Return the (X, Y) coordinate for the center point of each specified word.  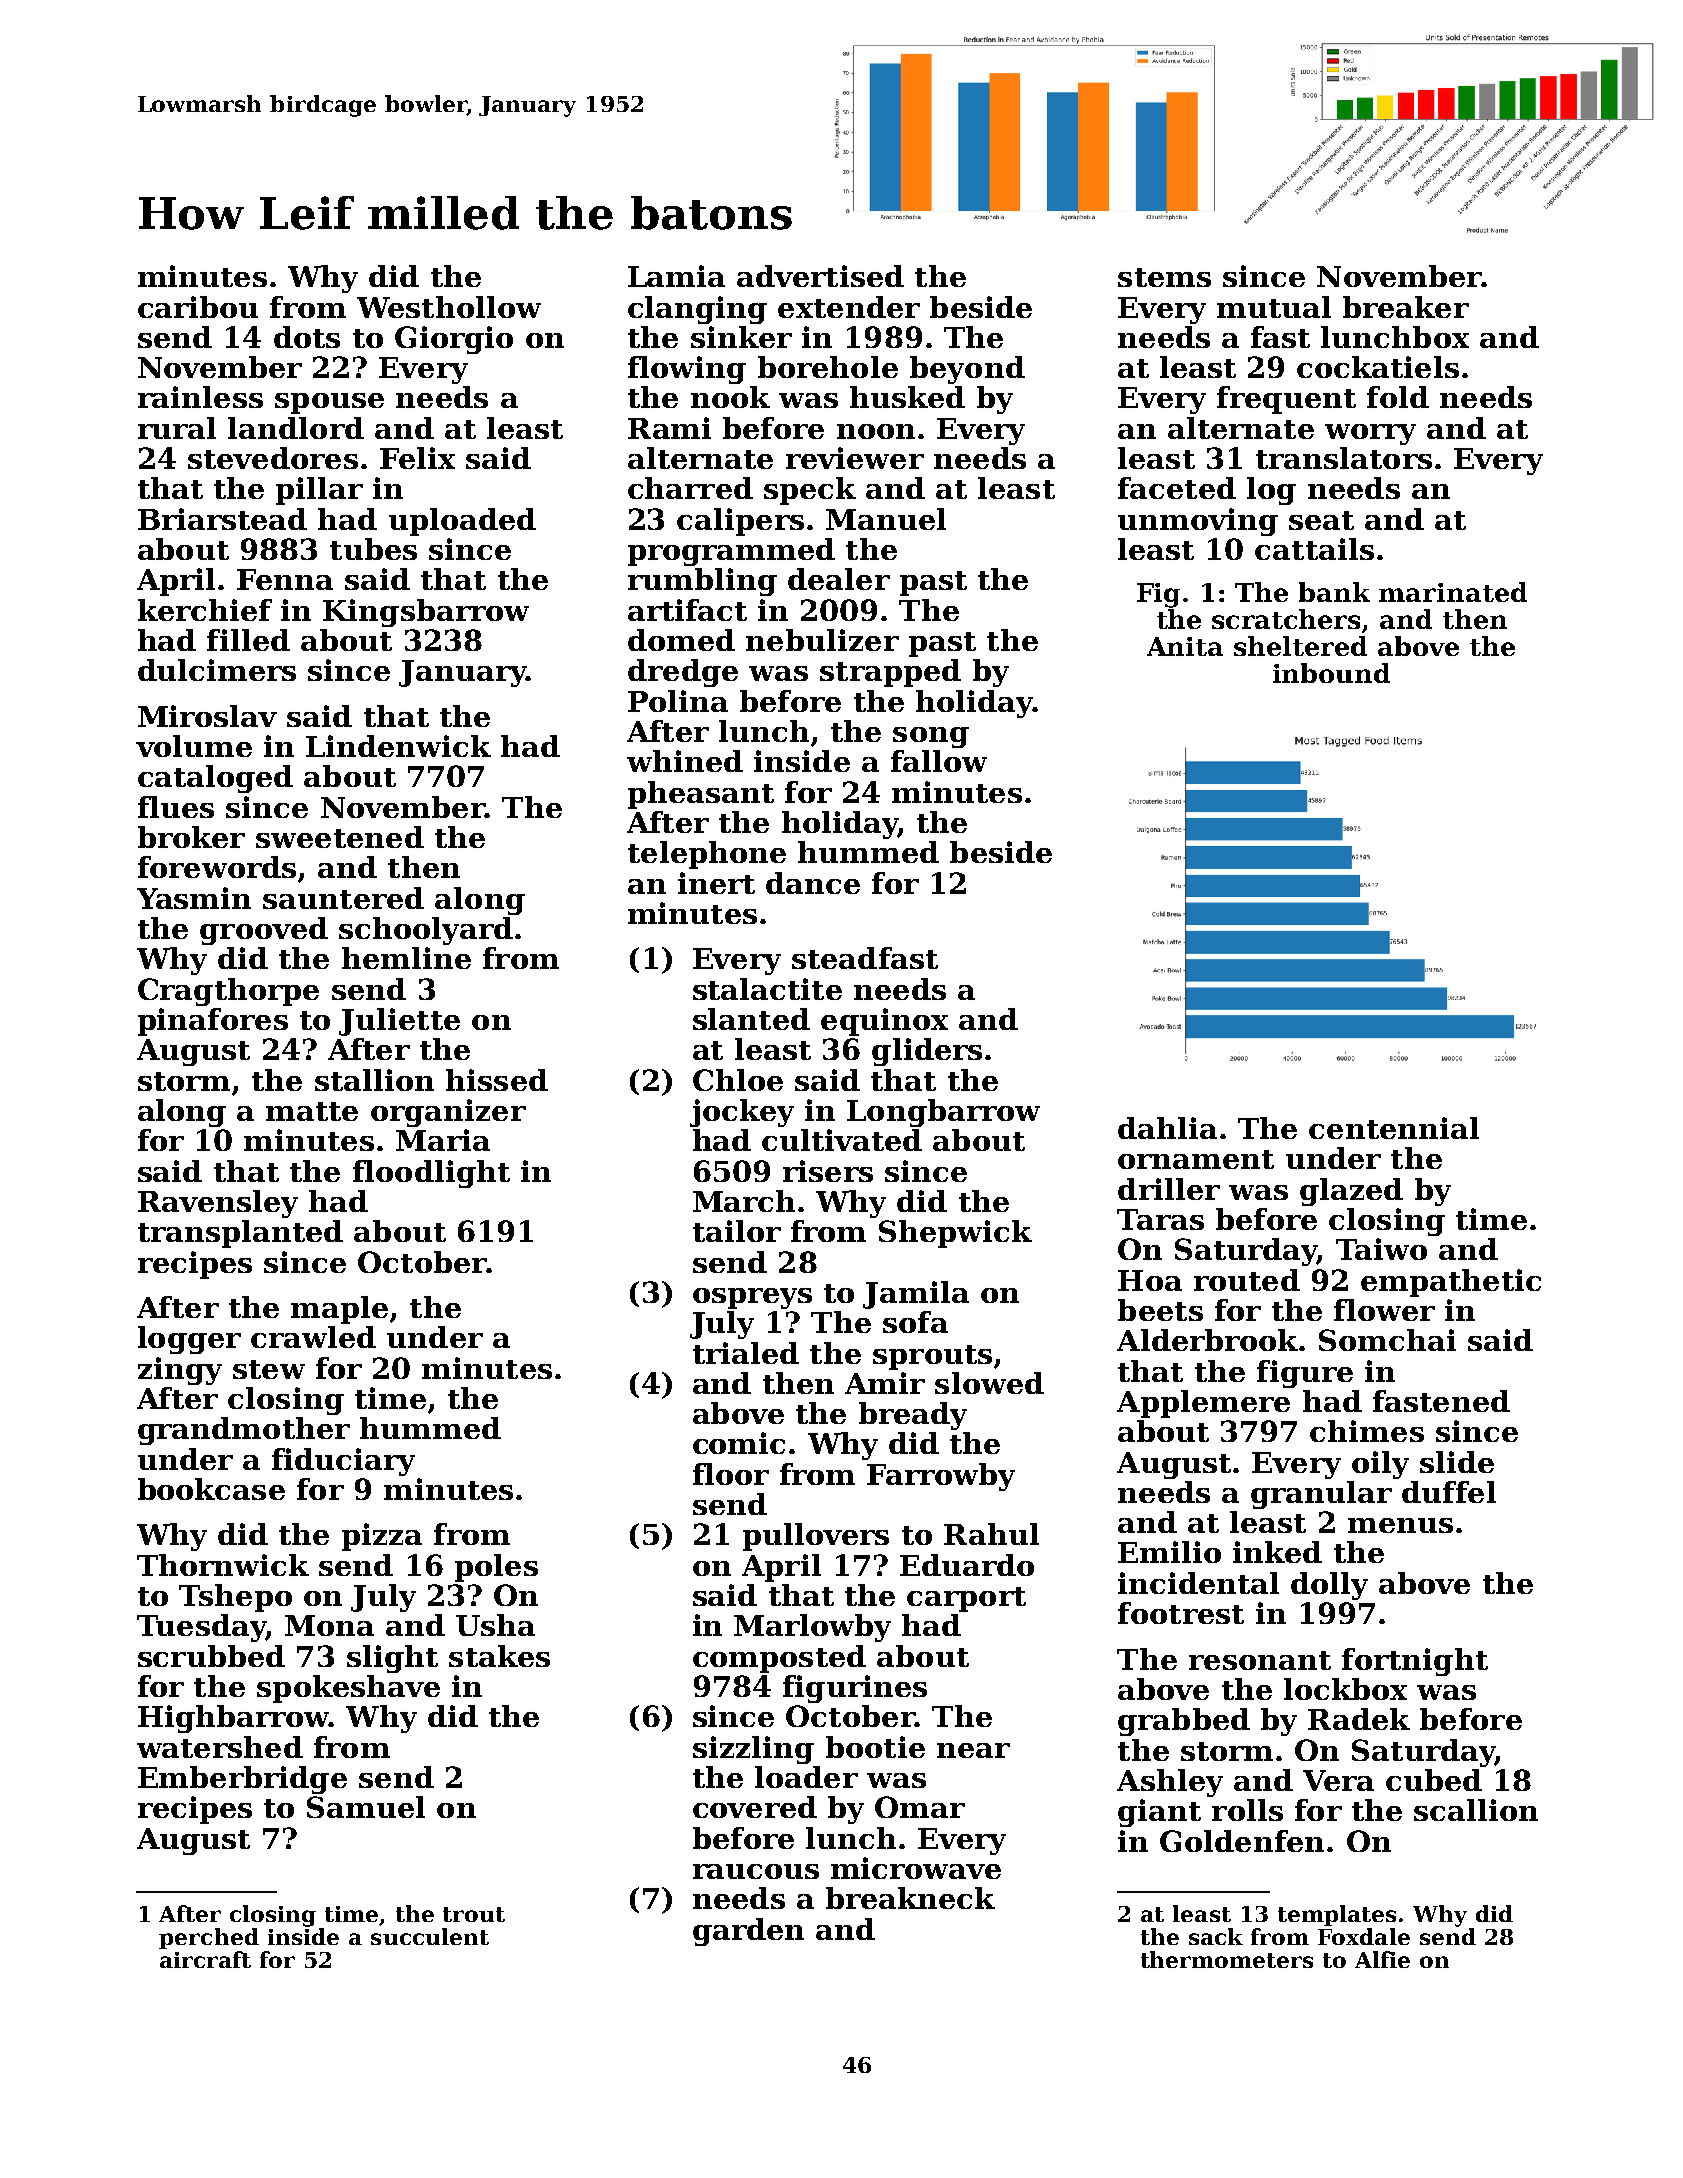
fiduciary (343, 1462)
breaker (1406, 307)
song (931, 737)
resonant (1260, 1660)
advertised (820, 276)
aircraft (205, 1959)
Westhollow (449, 307)
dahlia (1167, 1128)
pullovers (816, 1537)
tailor (737, 1231)
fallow (939, 761)
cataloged (215, 779)
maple (339, 1310)
